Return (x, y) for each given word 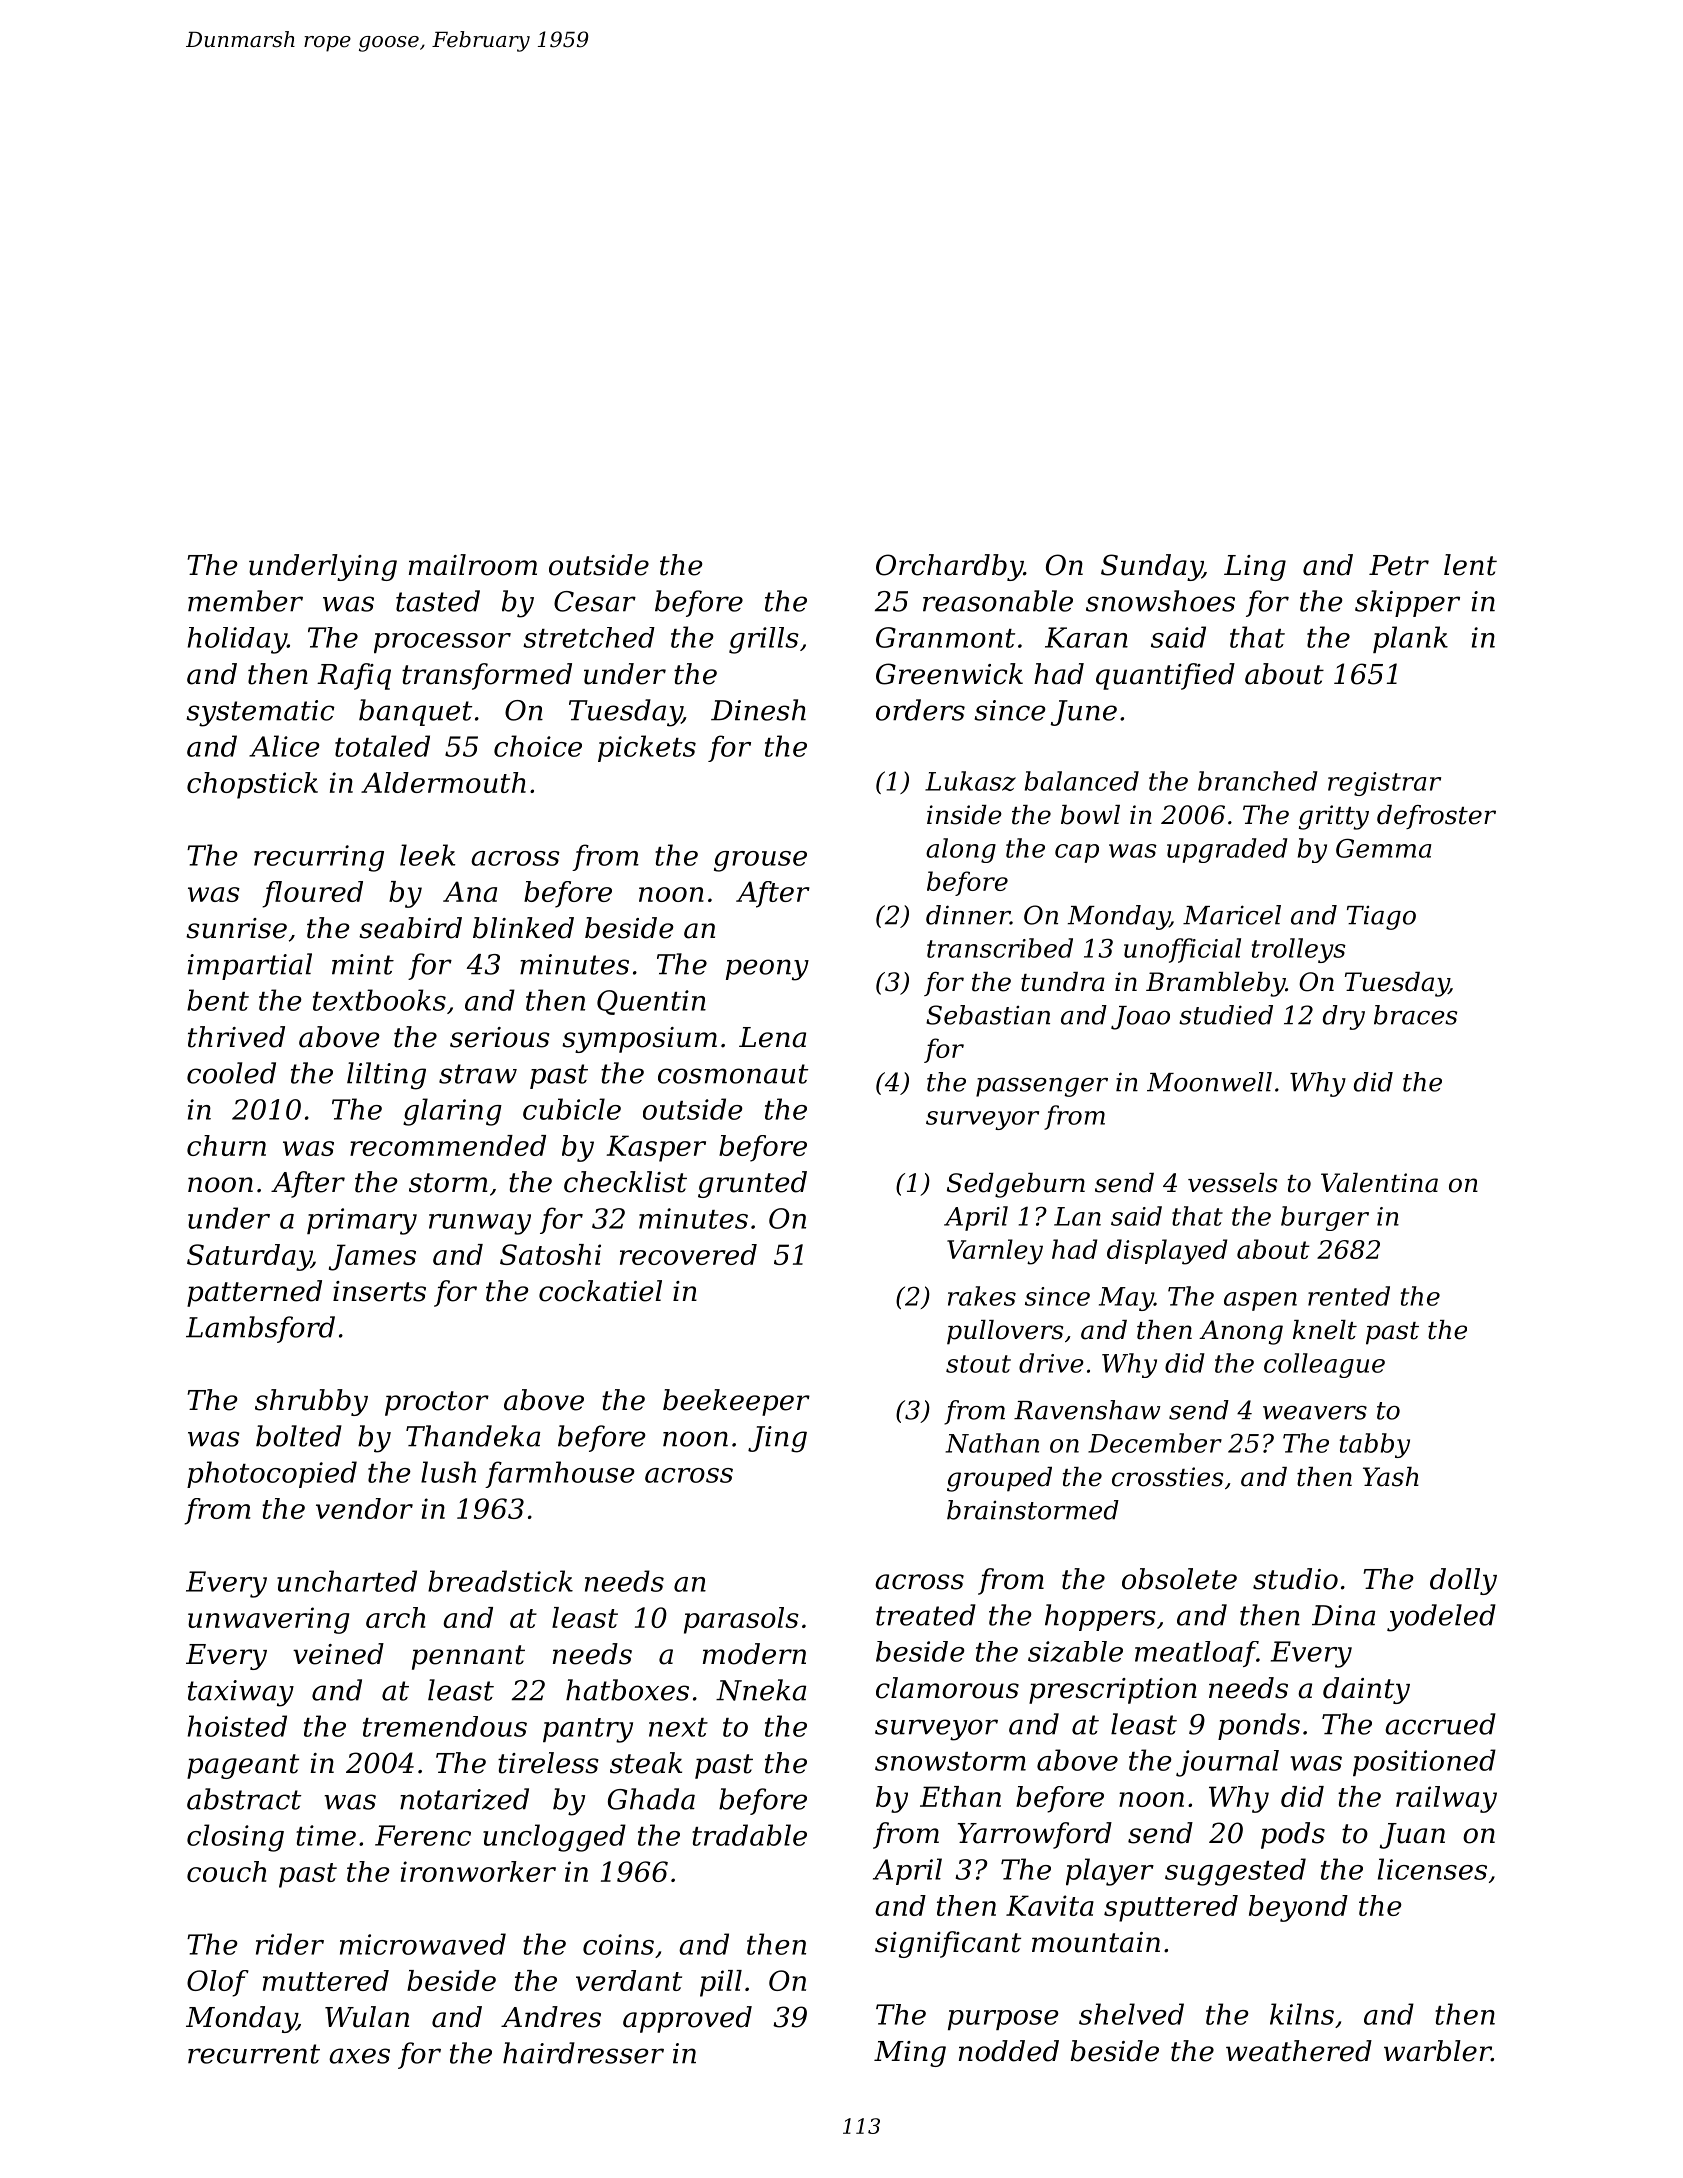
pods (1293, 1835)
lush (448, 1472)
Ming (910, 2054)
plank (1410, 639)
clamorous (947, 1688)
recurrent (254, 2054)
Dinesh (758, 710)
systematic (260, 713)
